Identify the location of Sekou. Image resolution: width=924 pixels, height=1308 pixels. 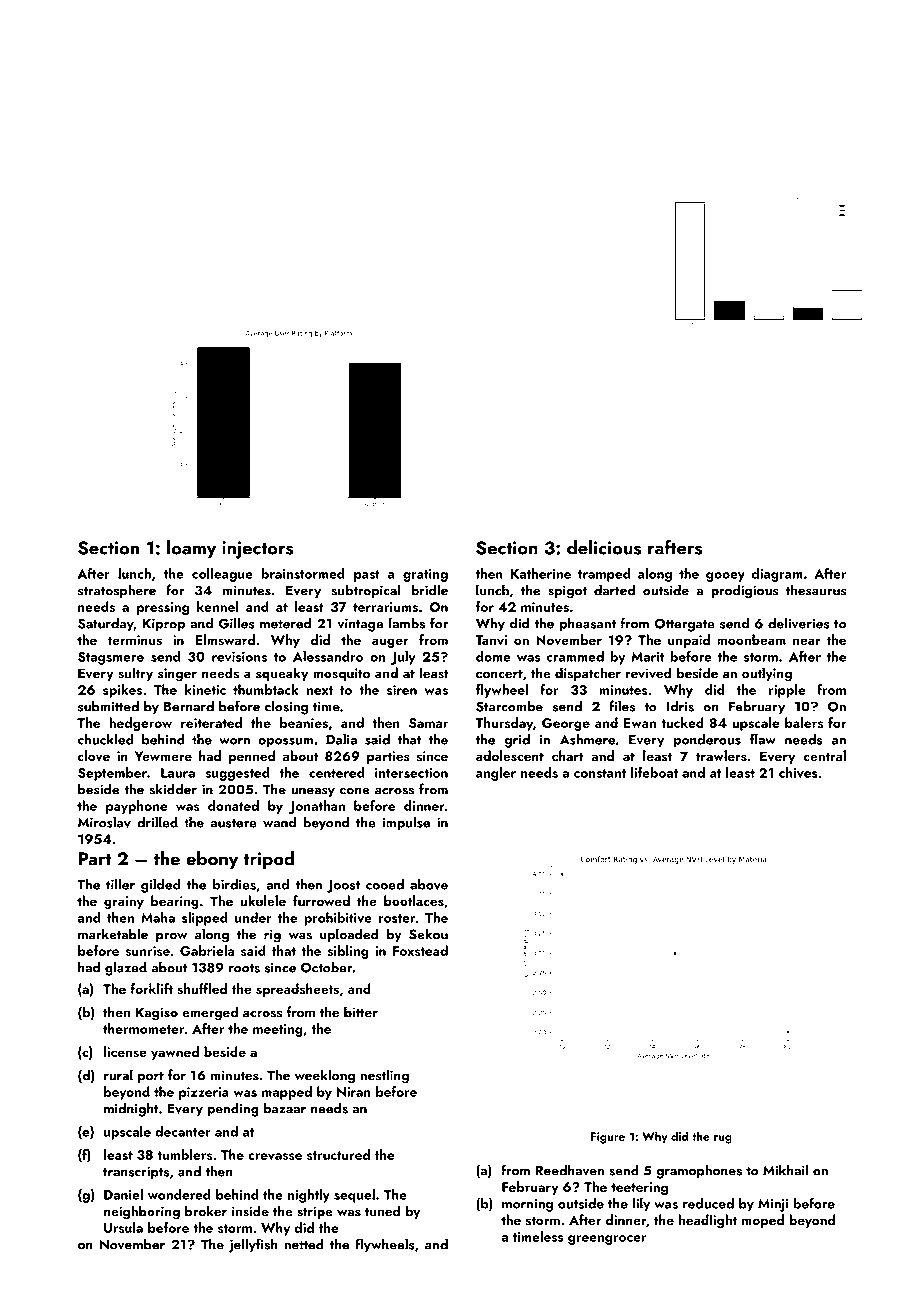
(428, 934).
